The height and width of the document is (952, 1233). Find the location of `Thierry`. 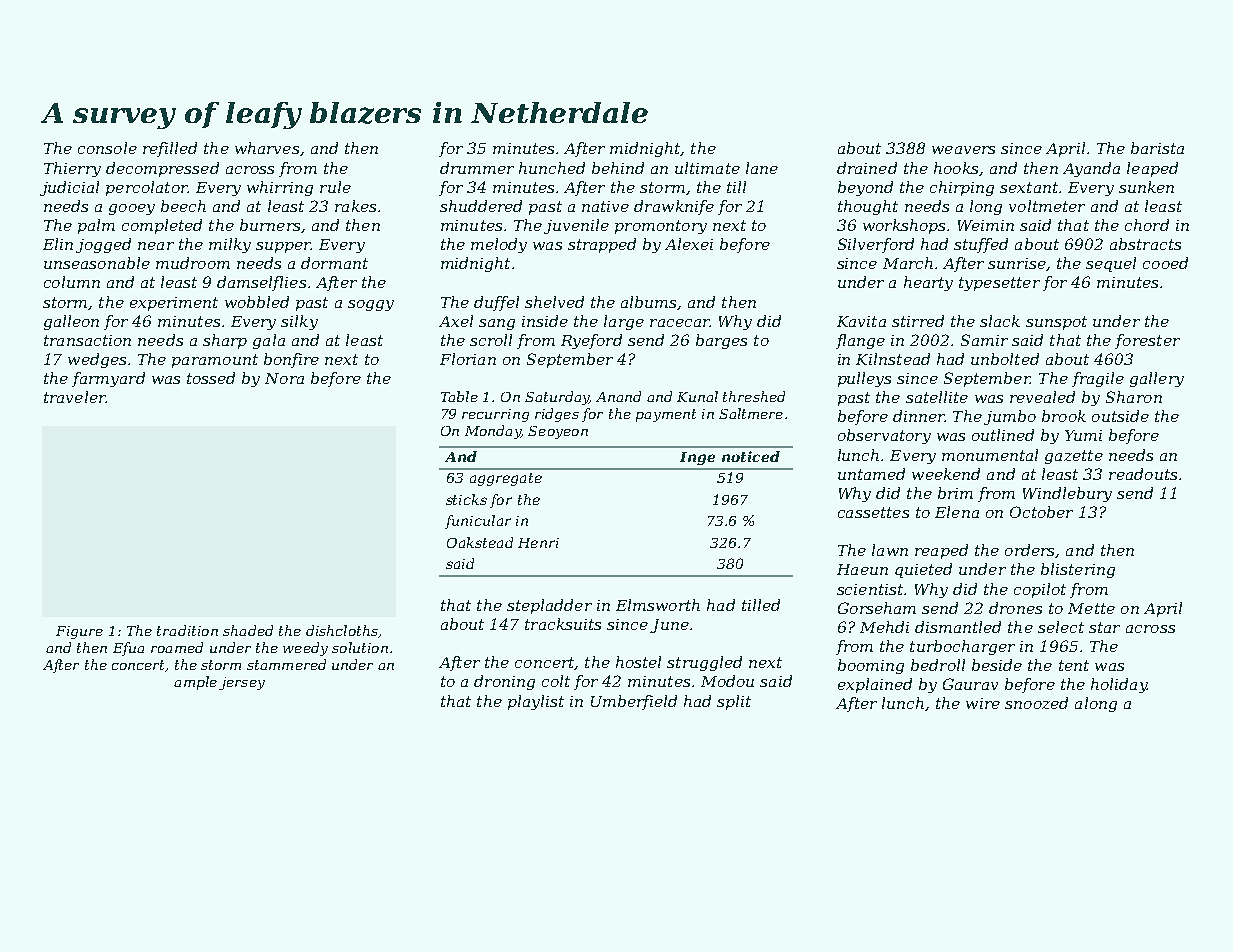

Thierry is located at coordinates (72, 169).
